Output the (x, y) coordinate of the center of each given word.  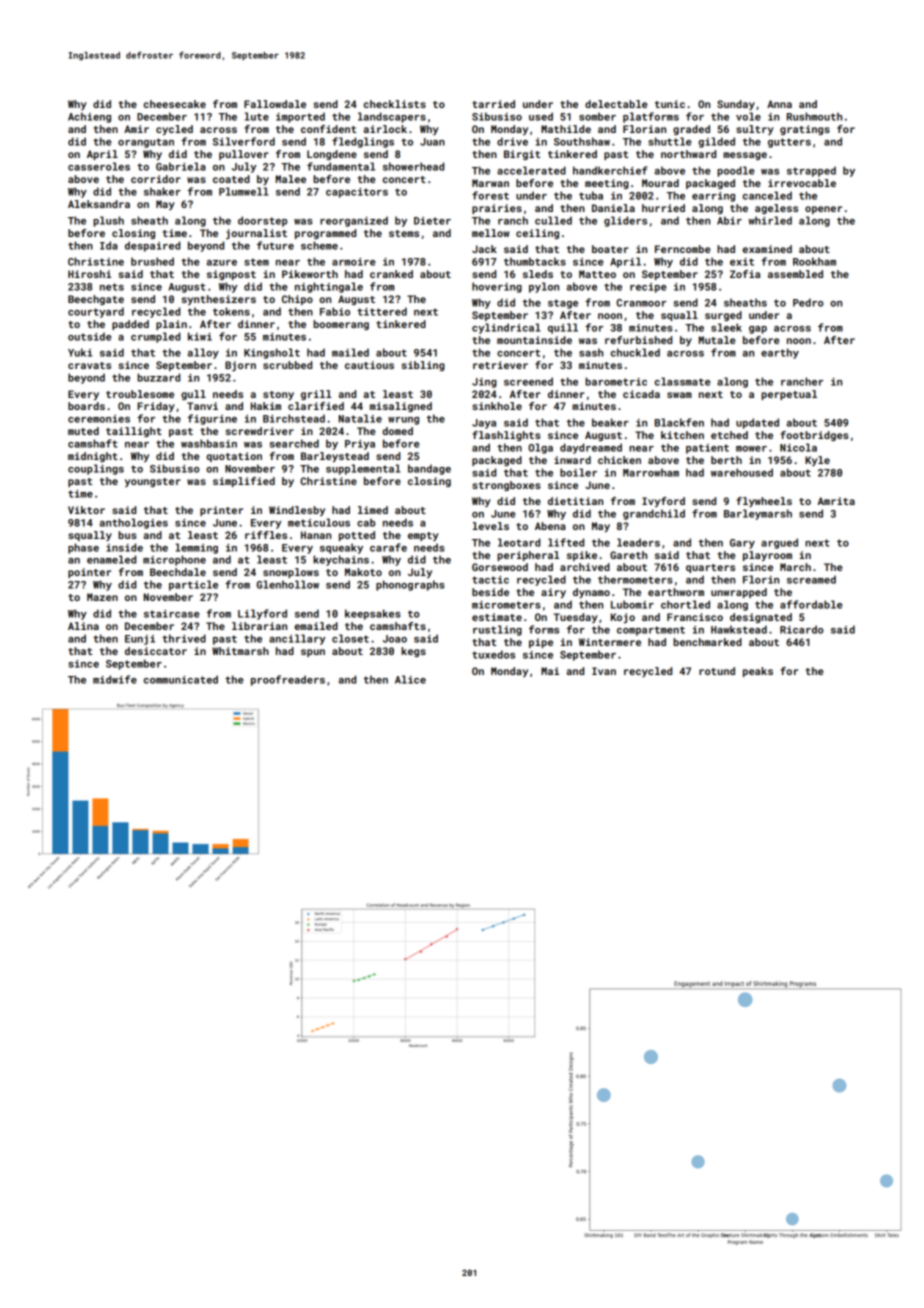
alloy (203, 353)
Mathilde (566, 129)
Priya (360, 445)
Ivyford (663, 502)
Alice (410, 679)
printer (221, 511)
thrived (184, 638)
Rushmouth (814, 116)
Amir (136, 129)
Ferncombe (682, 249)
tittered (382, 311)
